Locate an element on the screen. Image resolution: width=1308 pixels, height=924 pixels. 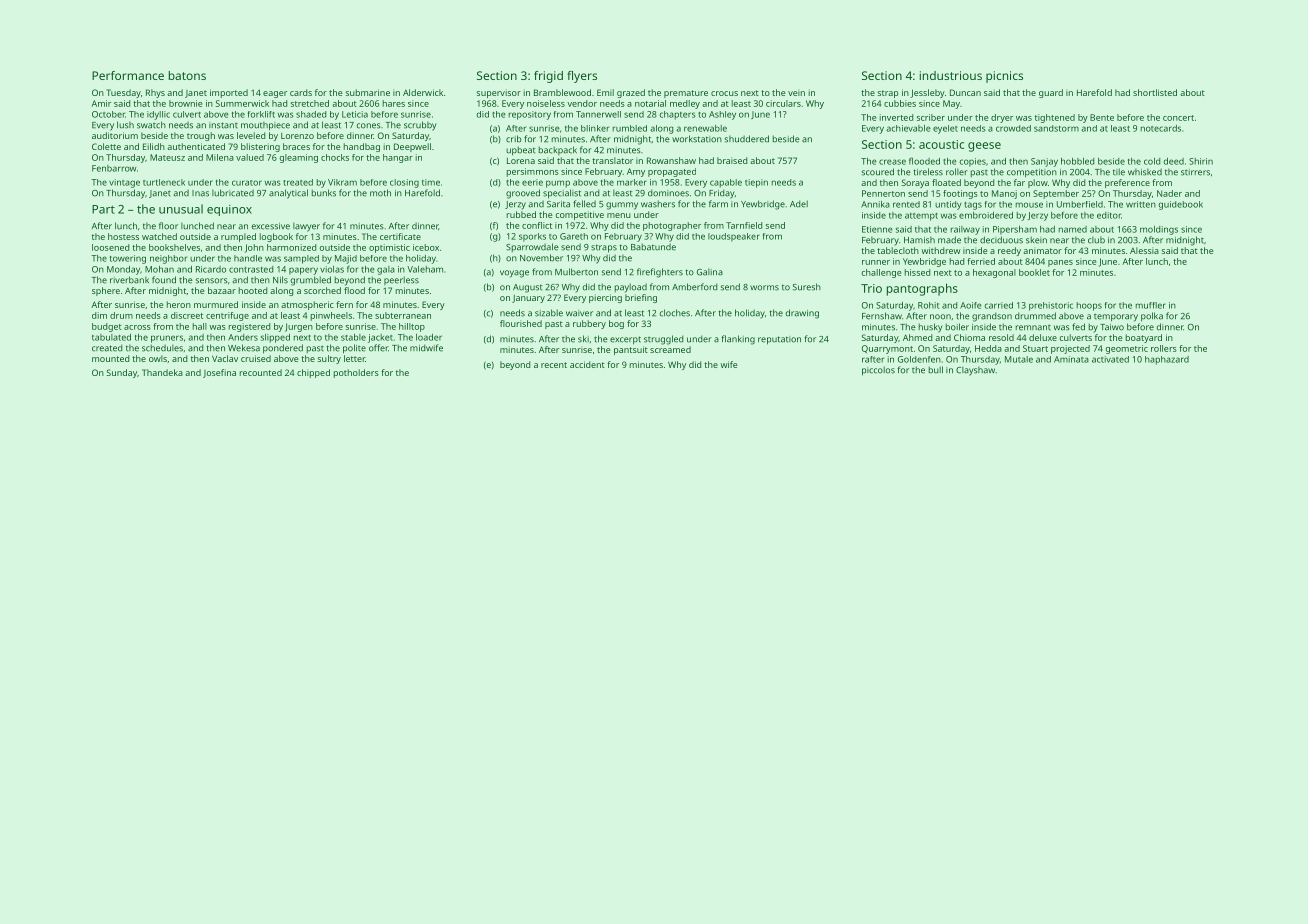
sphere is located at coordinates (106, 291).
